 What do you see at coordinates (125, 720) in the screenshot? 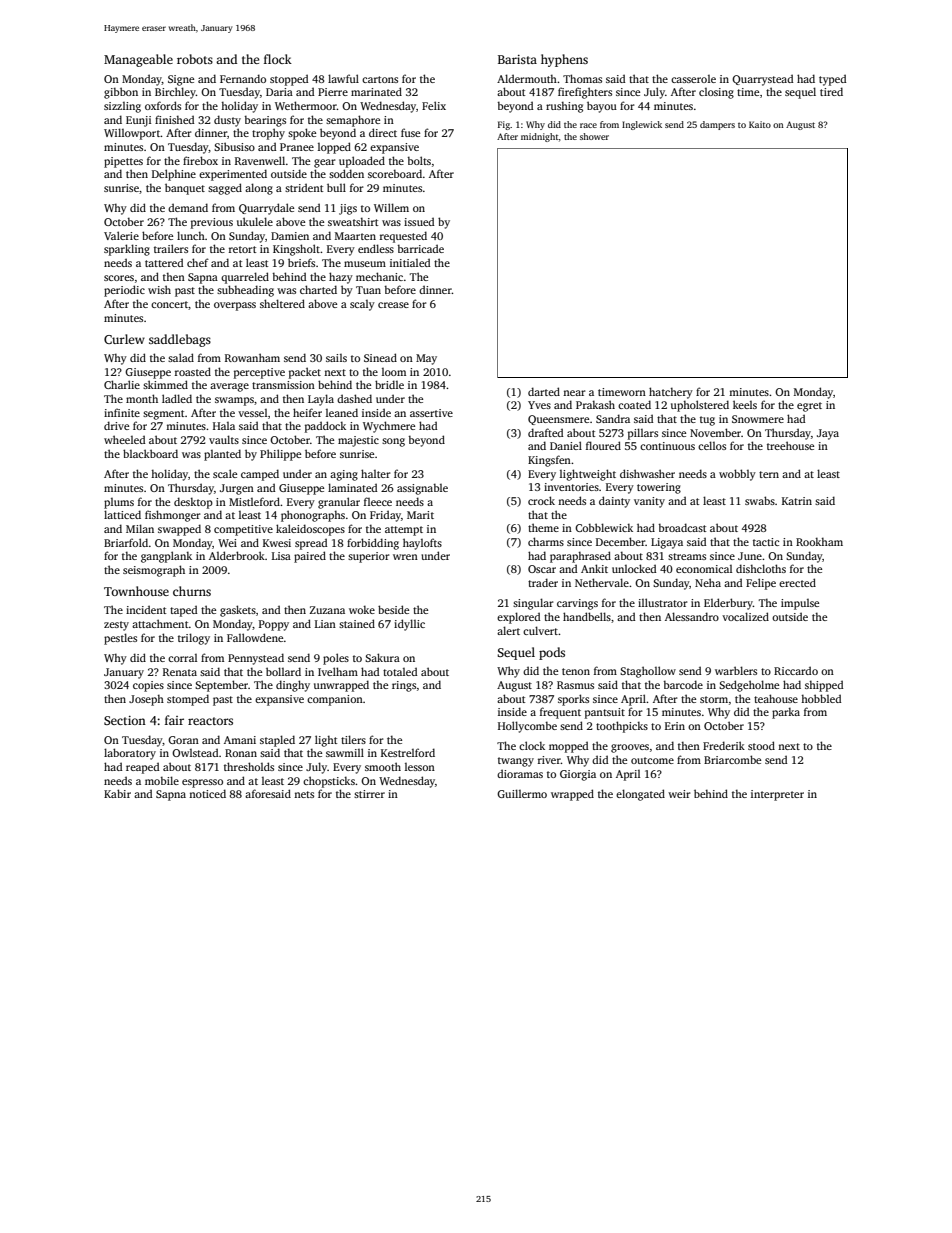
I see `Section` at bounding box center [125, 720].
